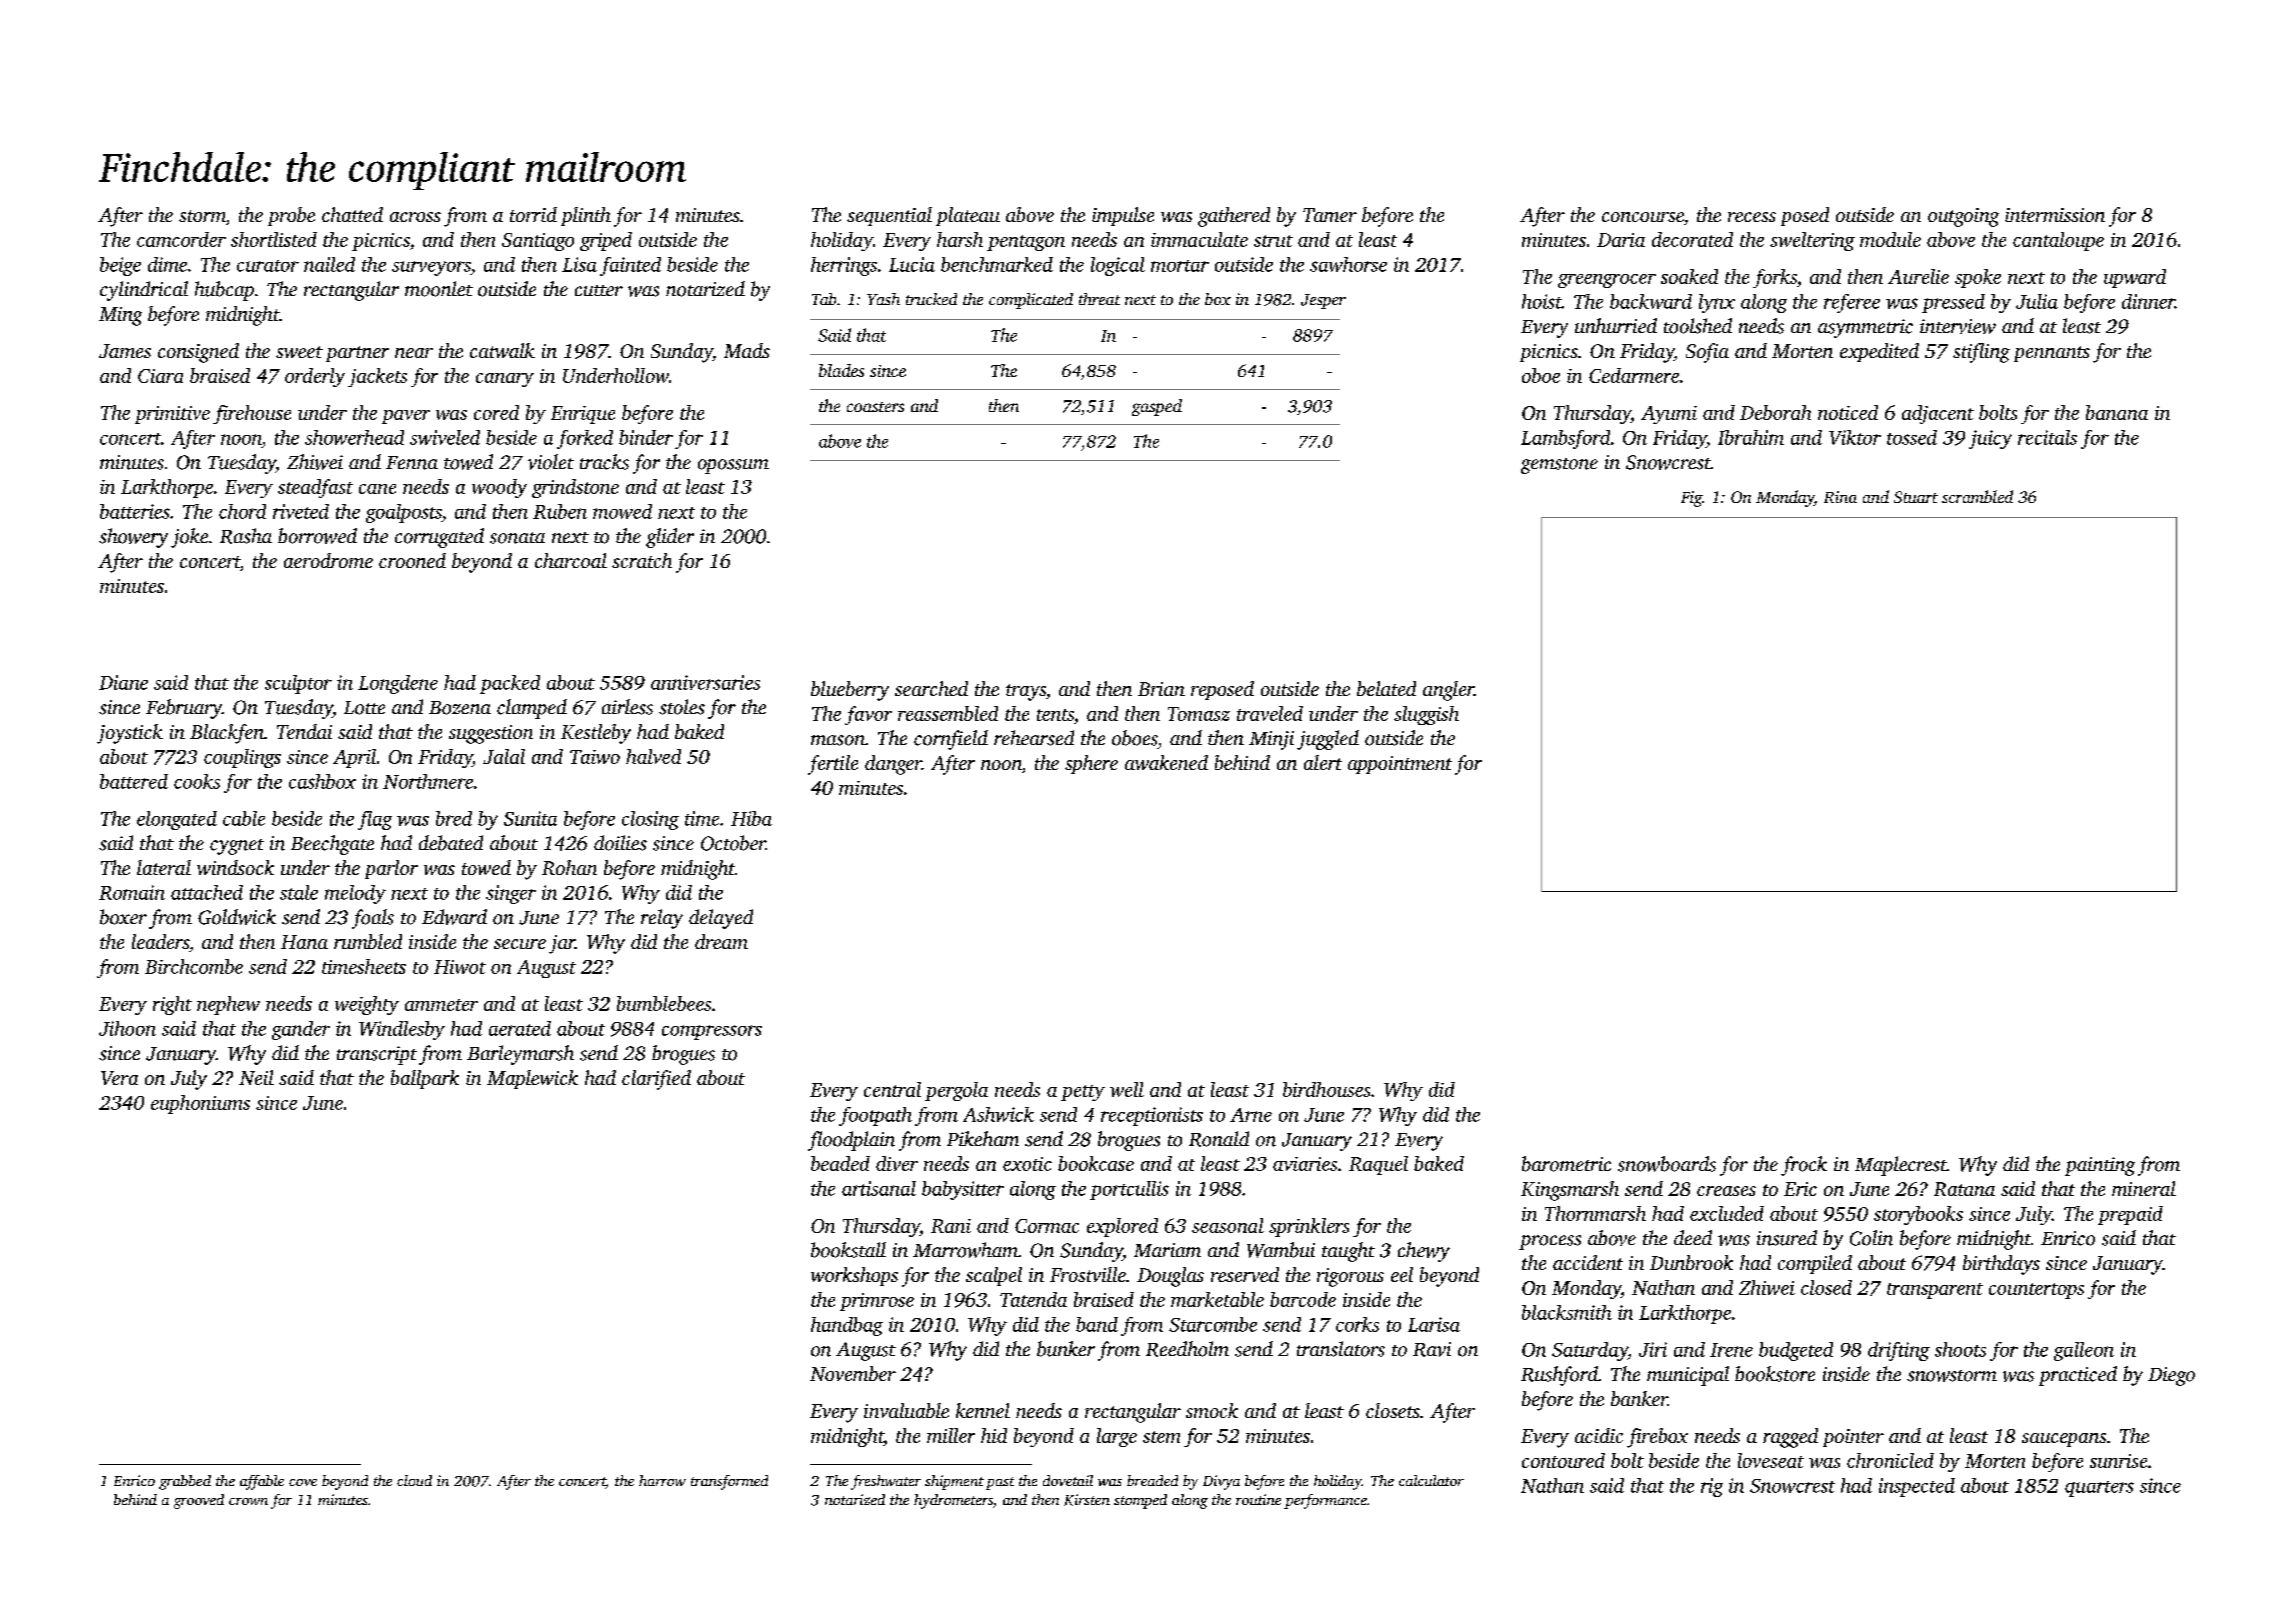  What do you see at coordinates (1400, 765) in the screenshot?
I see `appointment` at bounding box center [1400, 765].
